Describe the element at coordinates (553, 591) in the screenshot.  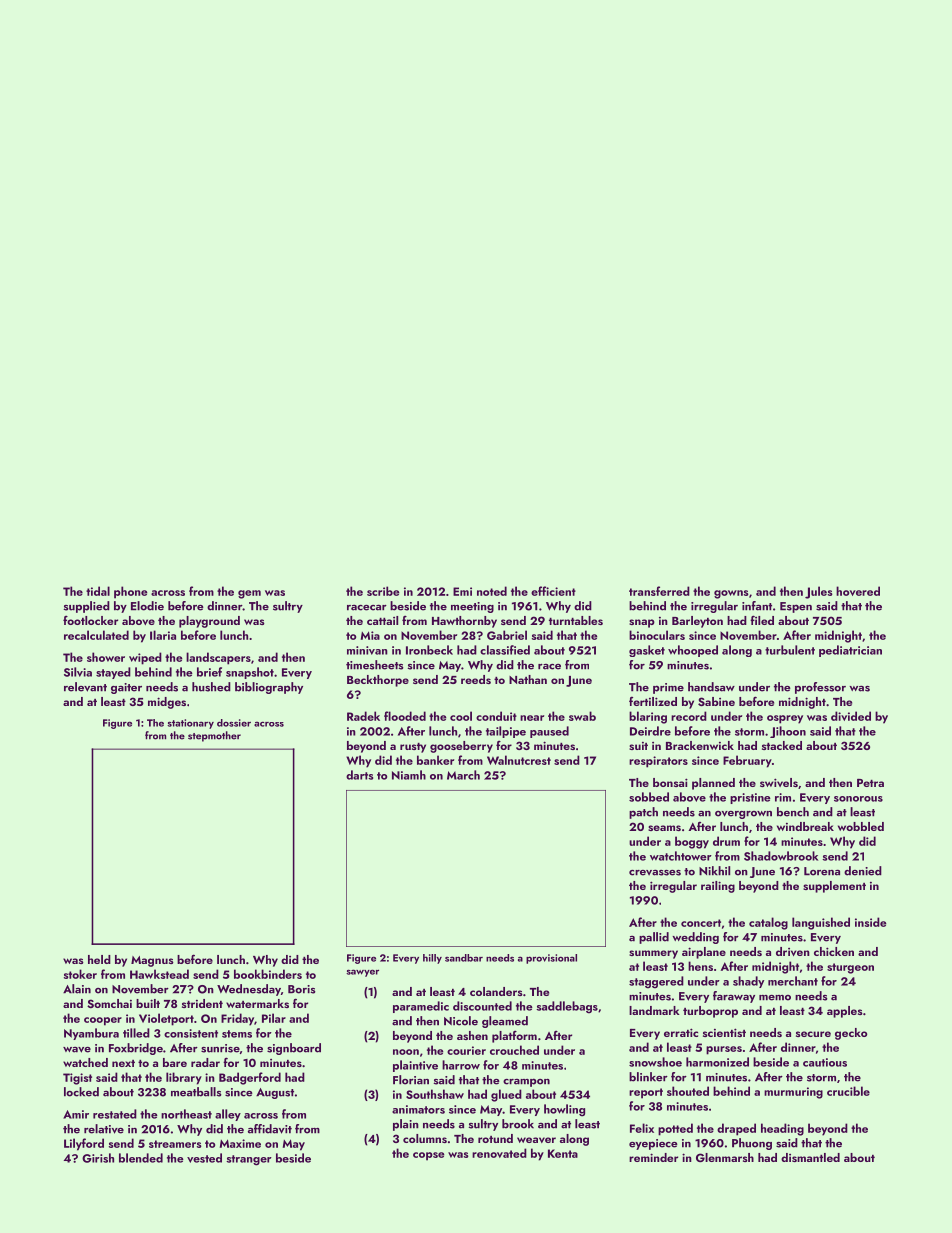
I see `efficient` at that location.
